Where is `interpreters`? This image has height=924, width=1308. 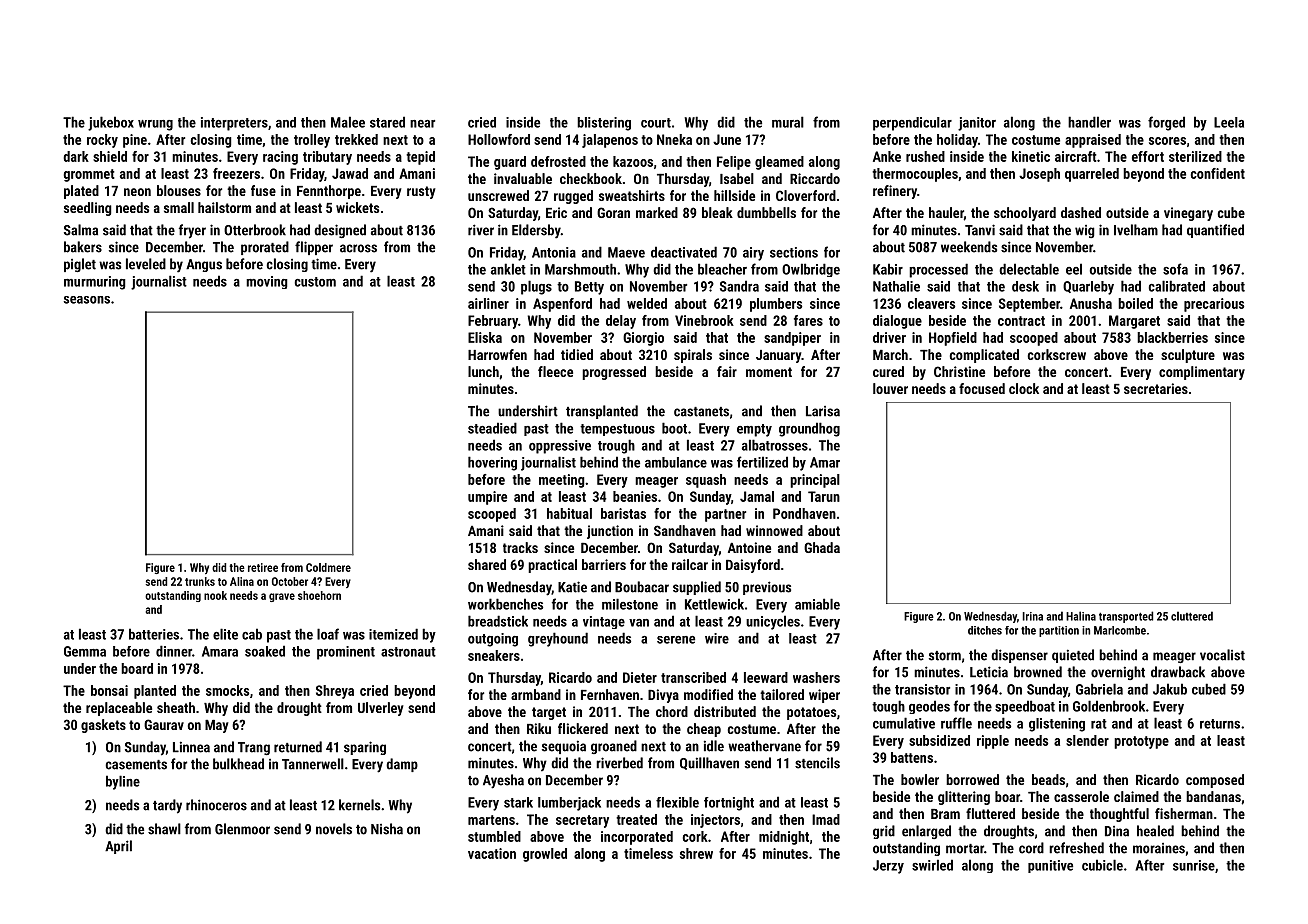
interpreters is located at coordinates (234, 124).
